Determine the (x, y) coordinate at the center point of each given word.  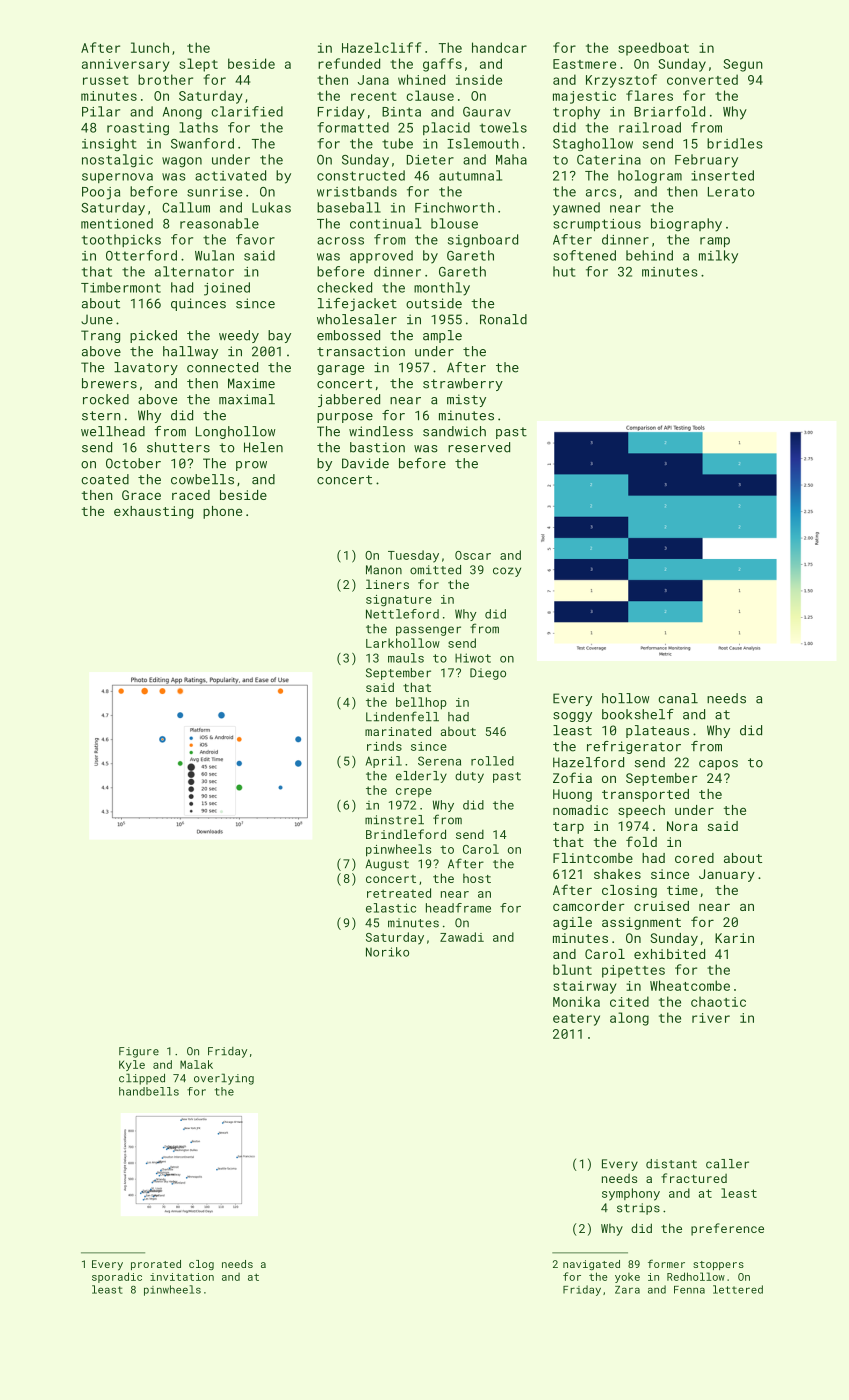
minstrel (394, 820)
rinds (384, 746)
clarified (247, 111)
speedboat (653, 49)
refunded (349, 63)
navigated (591, 1265)
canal (678, 698)
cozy (507, 572)
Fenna (689, 1290)
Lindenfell (402, 716)
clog (201, 1265)
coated (105, 479)
